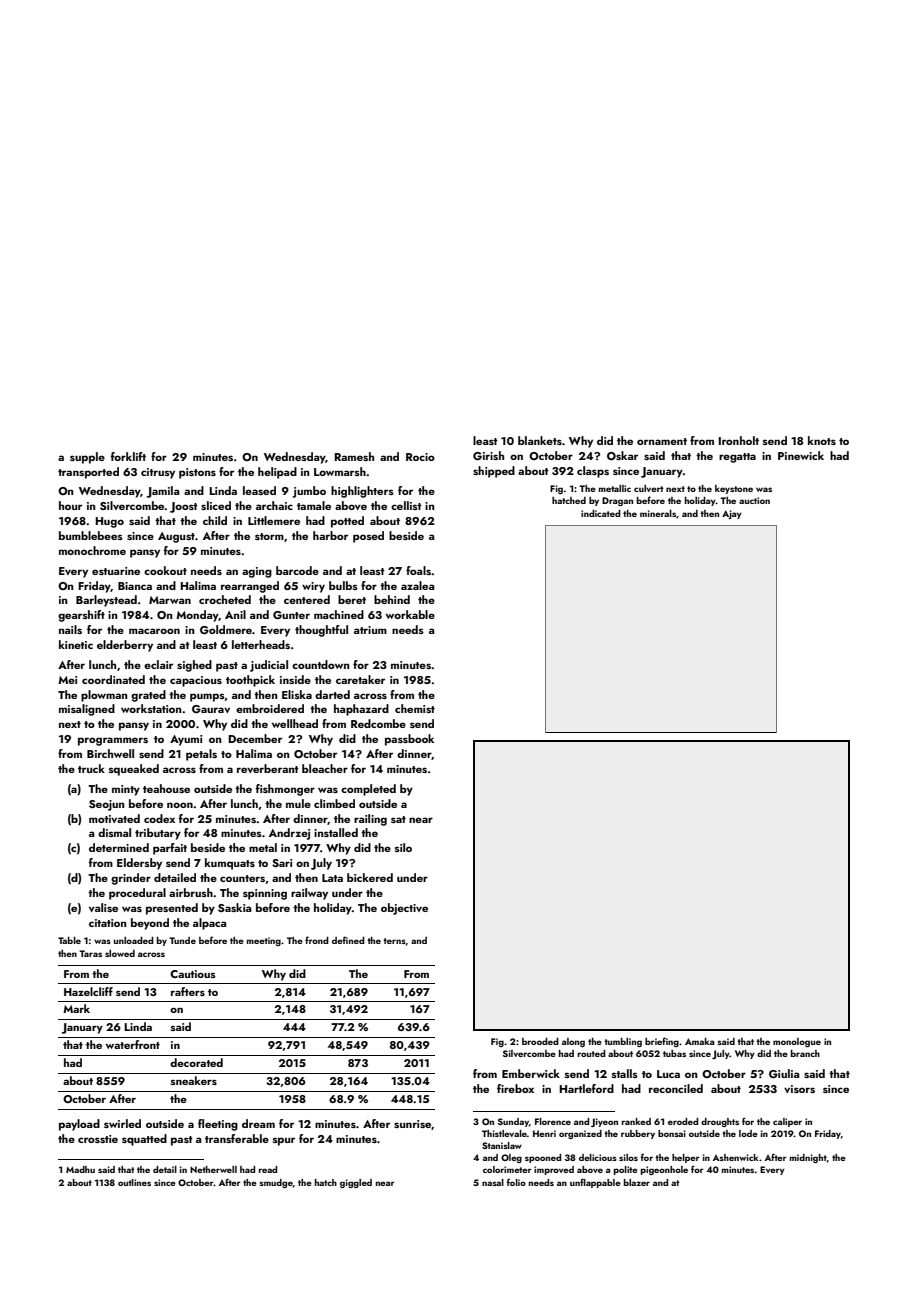 The image size is (908, 1316). Describe the element at coordinates (370, 630) in the document. I see `atrium` at that location.
